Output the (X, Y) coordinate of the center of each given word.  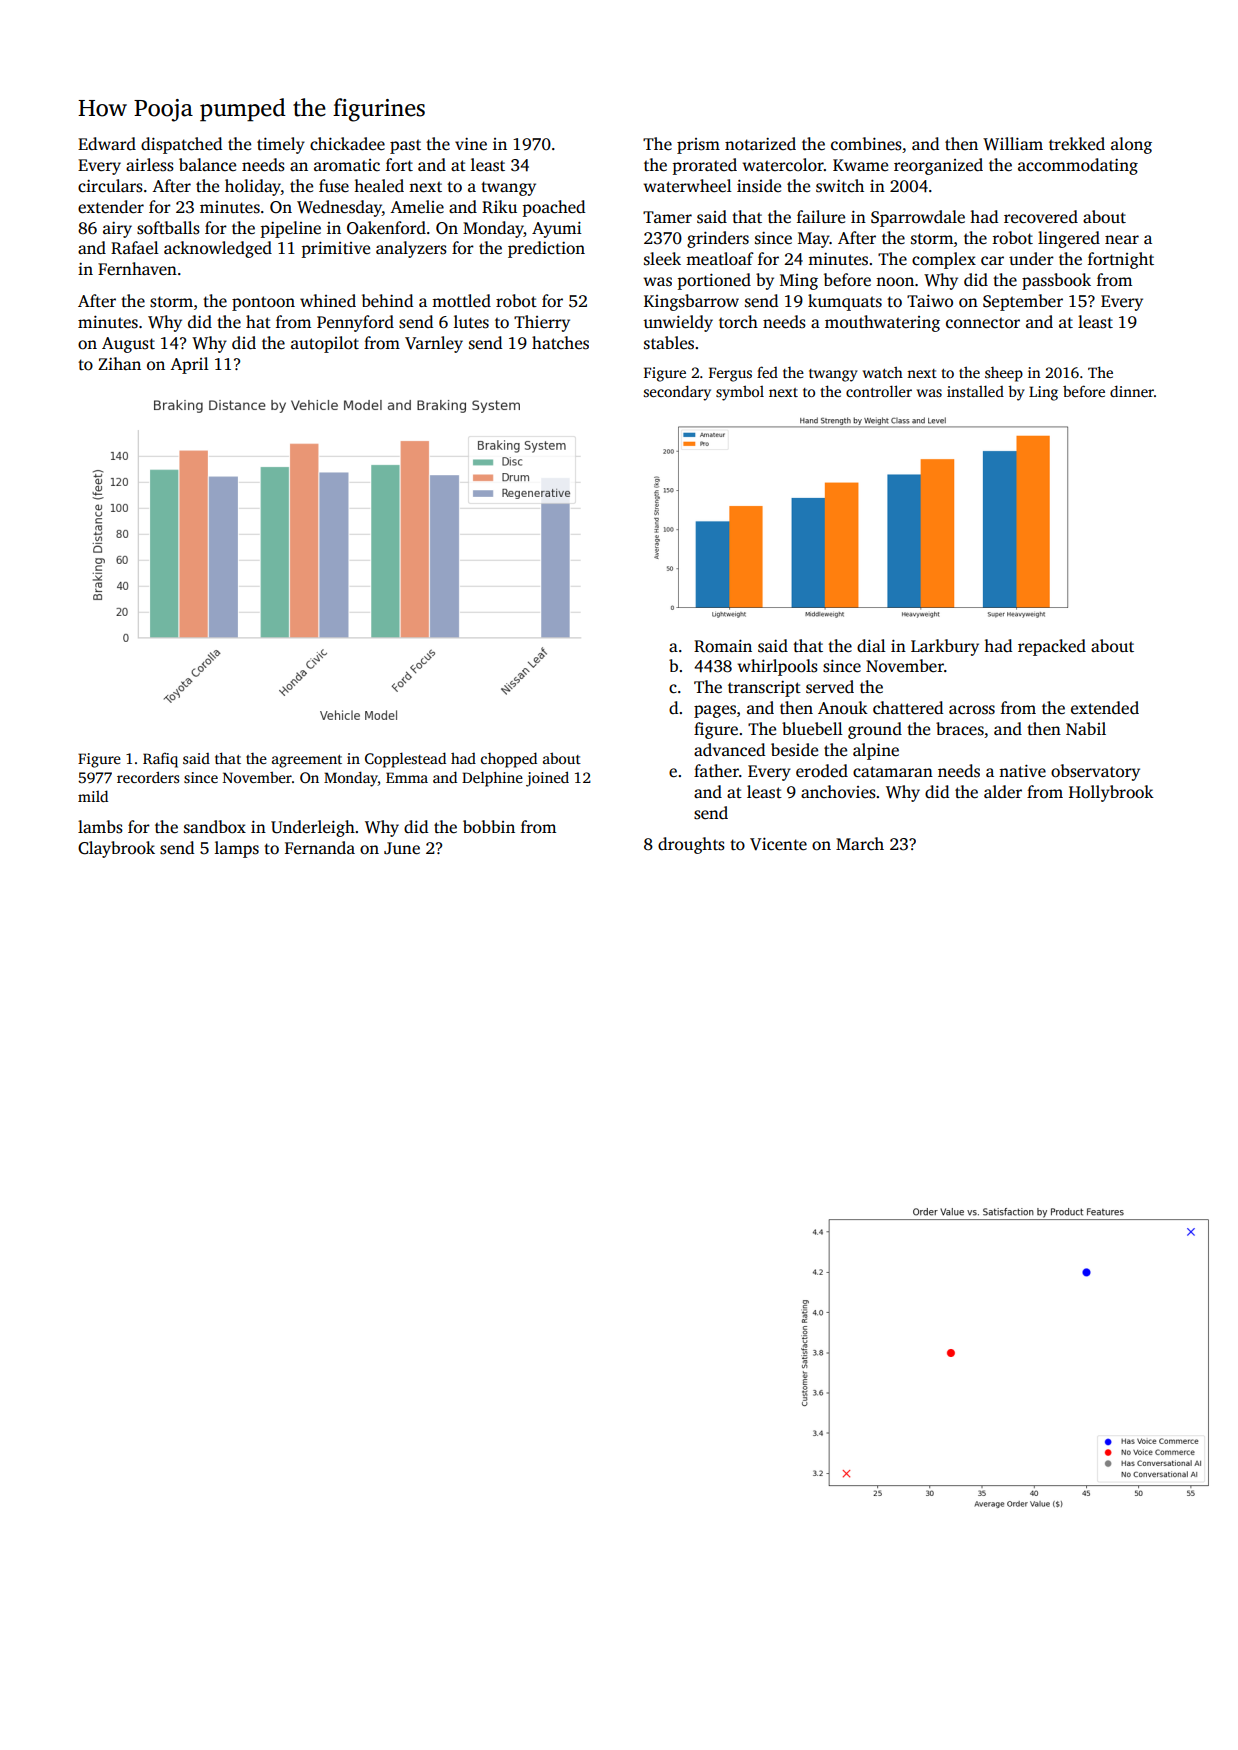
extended (1105, 708)
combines (866, 144)
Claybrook (116, 849)
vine (471, 144)
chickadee (347, 144)
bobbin (489, 827)
